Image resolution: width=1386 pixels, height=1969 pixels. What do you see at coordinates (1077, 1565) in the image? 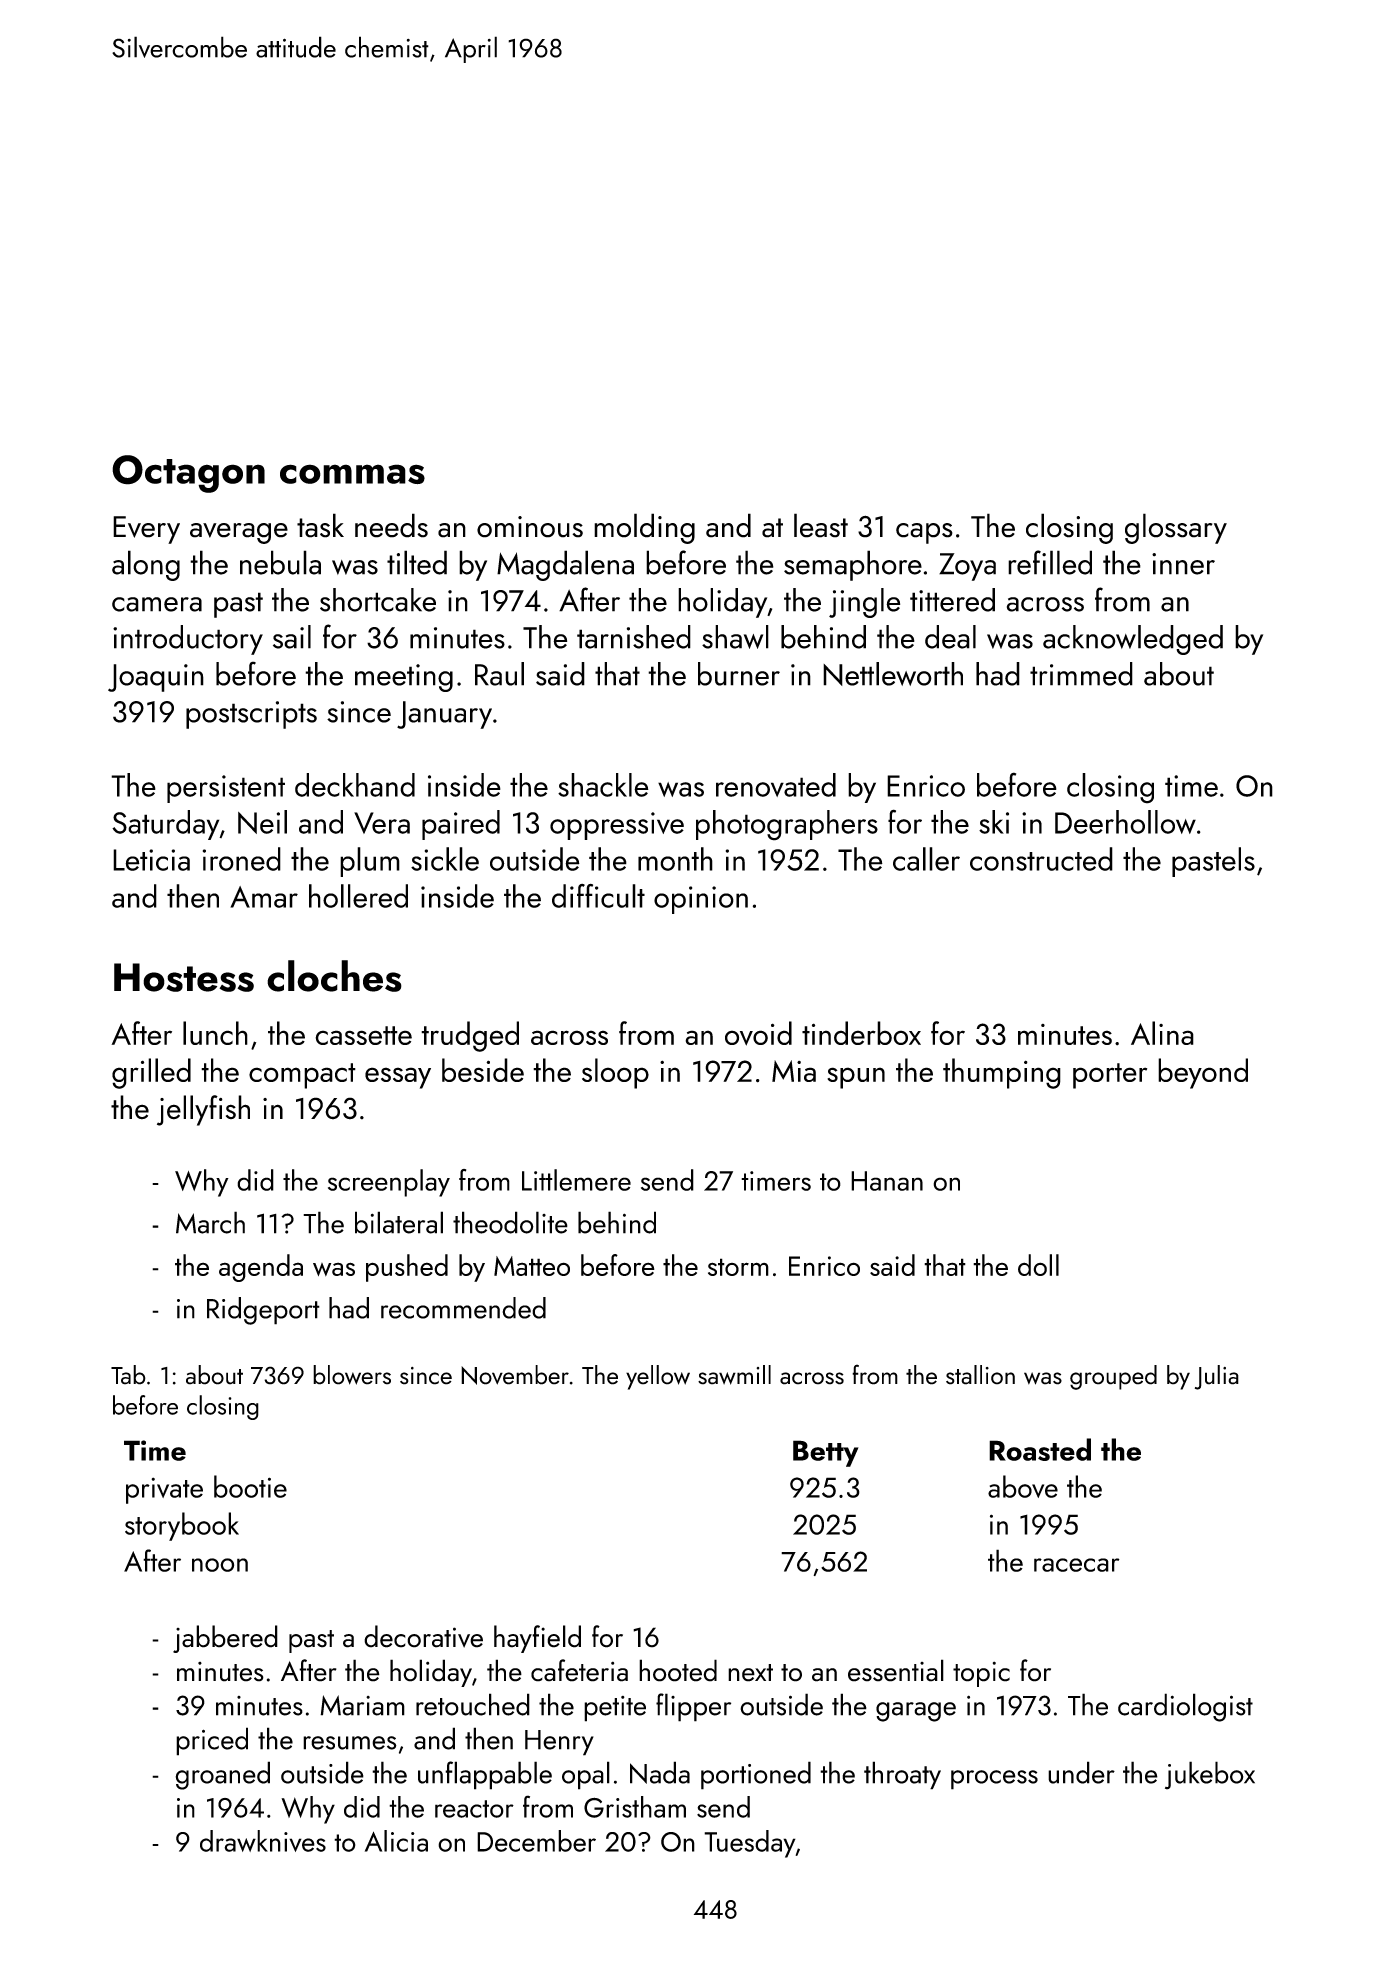
I see `racecar` at bounding box center [1077, 1565].
